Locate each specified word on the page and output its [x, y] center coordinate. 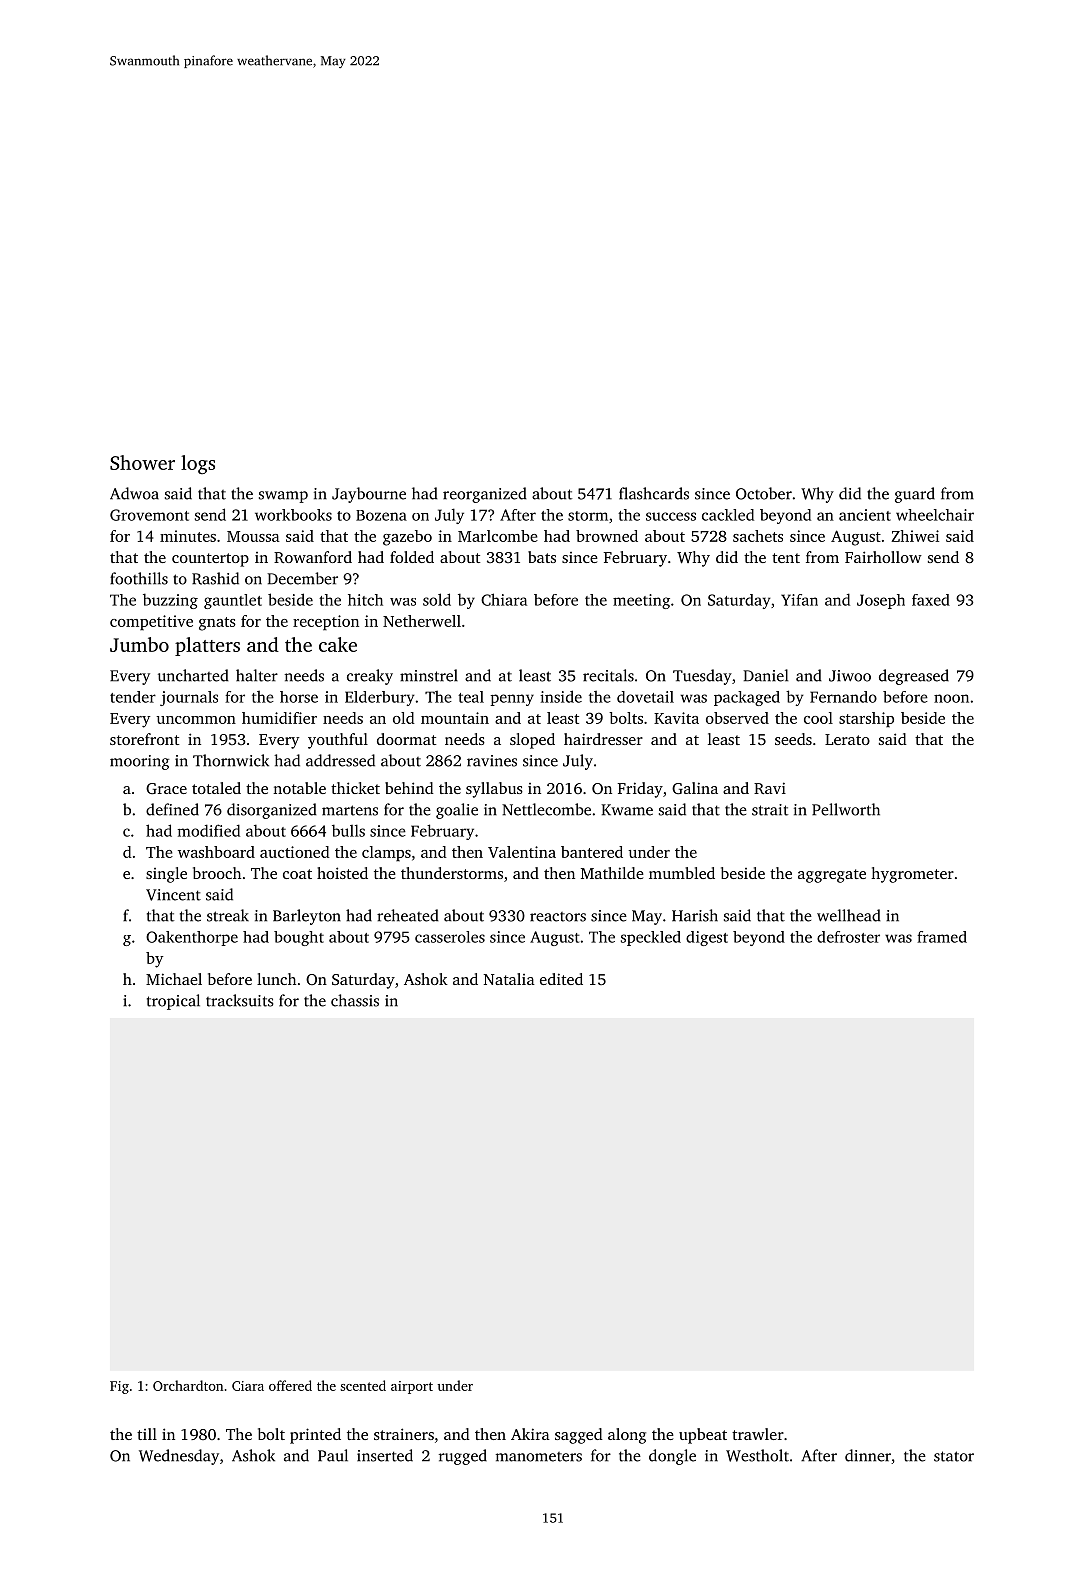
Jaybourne [369, 495]
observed [737, 718]
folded [412, 557]
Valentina [522, 852]
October [764, 493]
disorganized [272, 811]
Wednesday [179, 1457]
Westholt [757, 1455]
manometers [539, 1457]
